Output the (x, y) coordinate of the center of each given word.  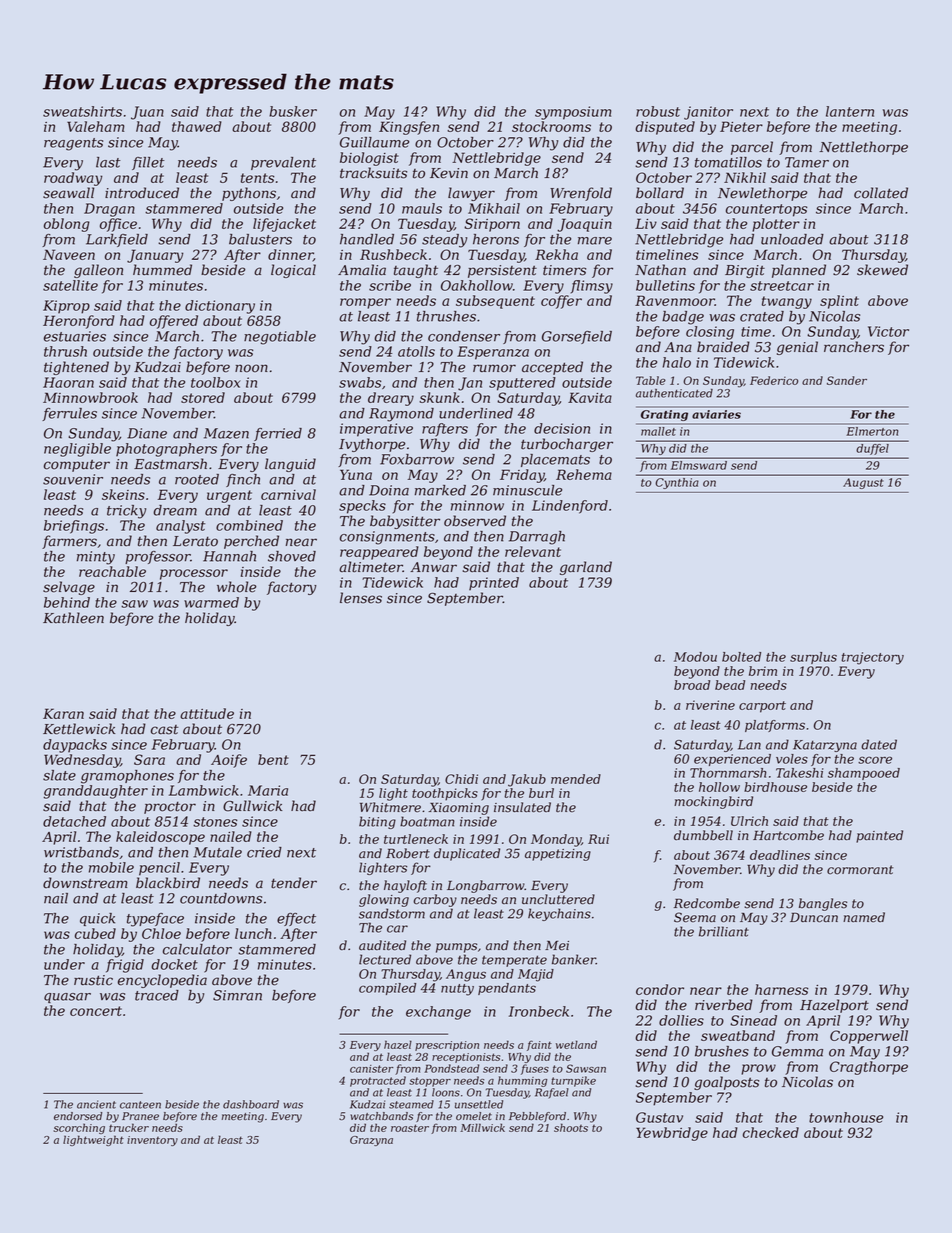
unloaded (792, 239)
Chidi (461, 779)
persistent (502, 271)
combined (249, 525)
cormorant (860, 870)
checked (771, 1132)
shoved (292, 556)
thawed (197, 126)
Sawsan (586, 1068)
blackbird (168, 883)
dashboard (251, 1104)
